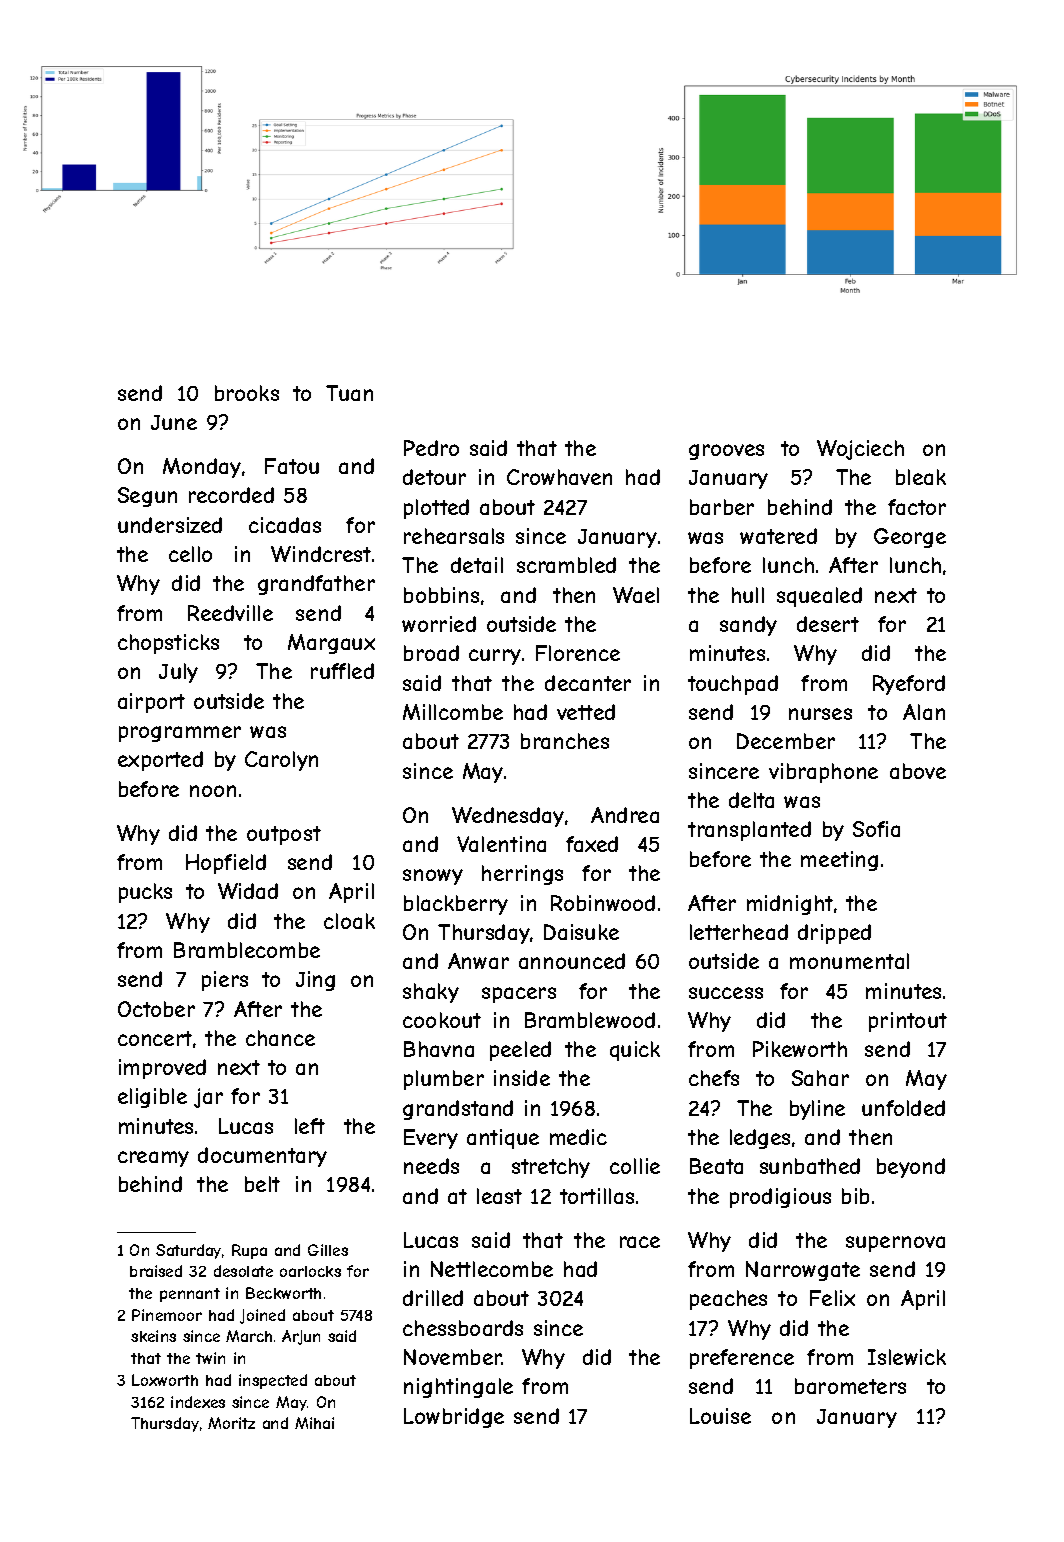 The image size is (1064, 1542). Describe the element at coordinates (860, 450) in the image. I see `Wojciech` at that location.
